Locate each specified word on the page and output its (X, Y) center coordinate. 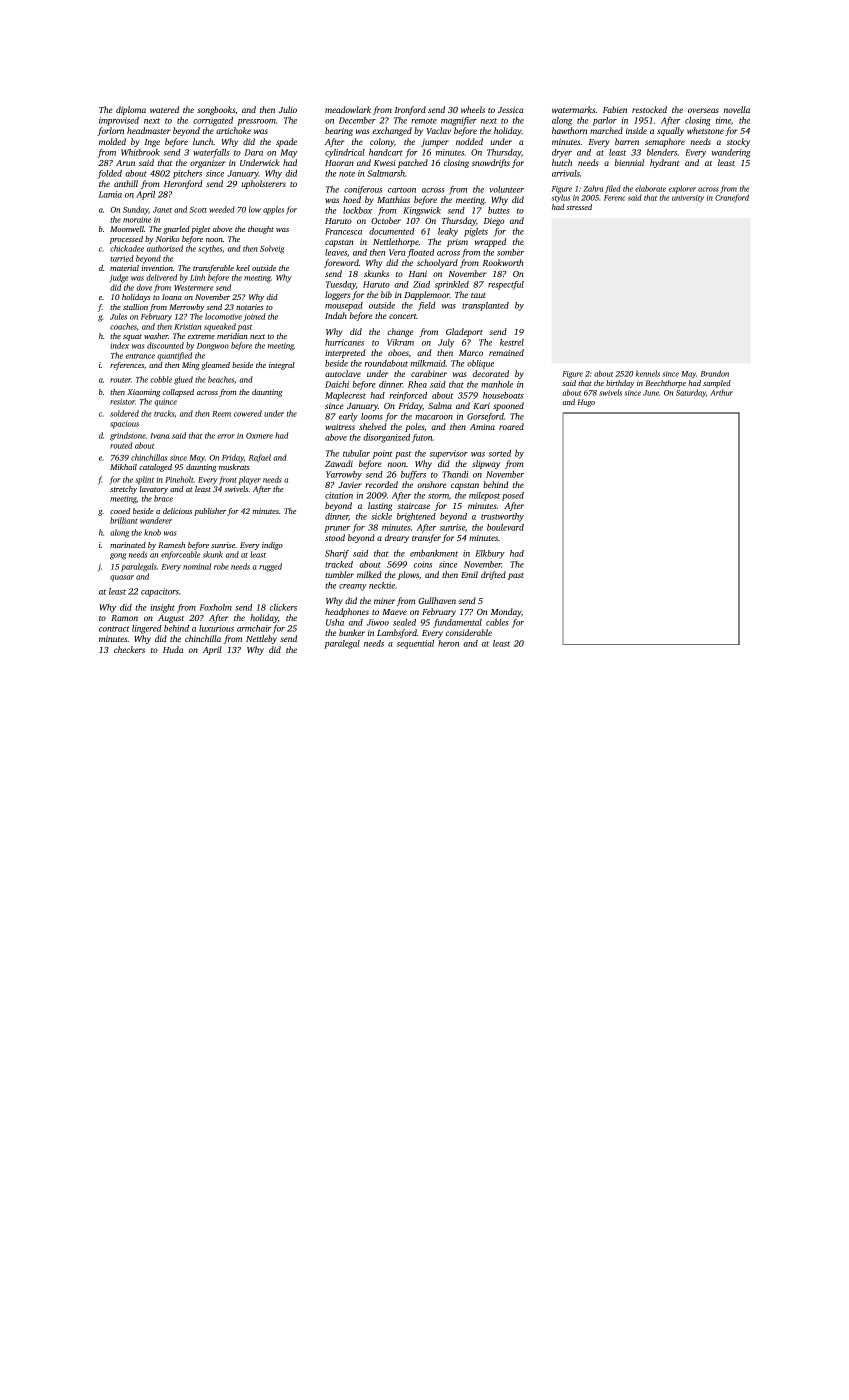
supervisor (448, 454)
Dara (253, 152)
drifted (493, 575)
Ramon (124, 618)
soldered (124, 413)
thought (261, 230)
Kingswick (422, 211)
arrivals (566, 173)
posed (513, 496)
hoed (352, 199)
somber (510, 252)
